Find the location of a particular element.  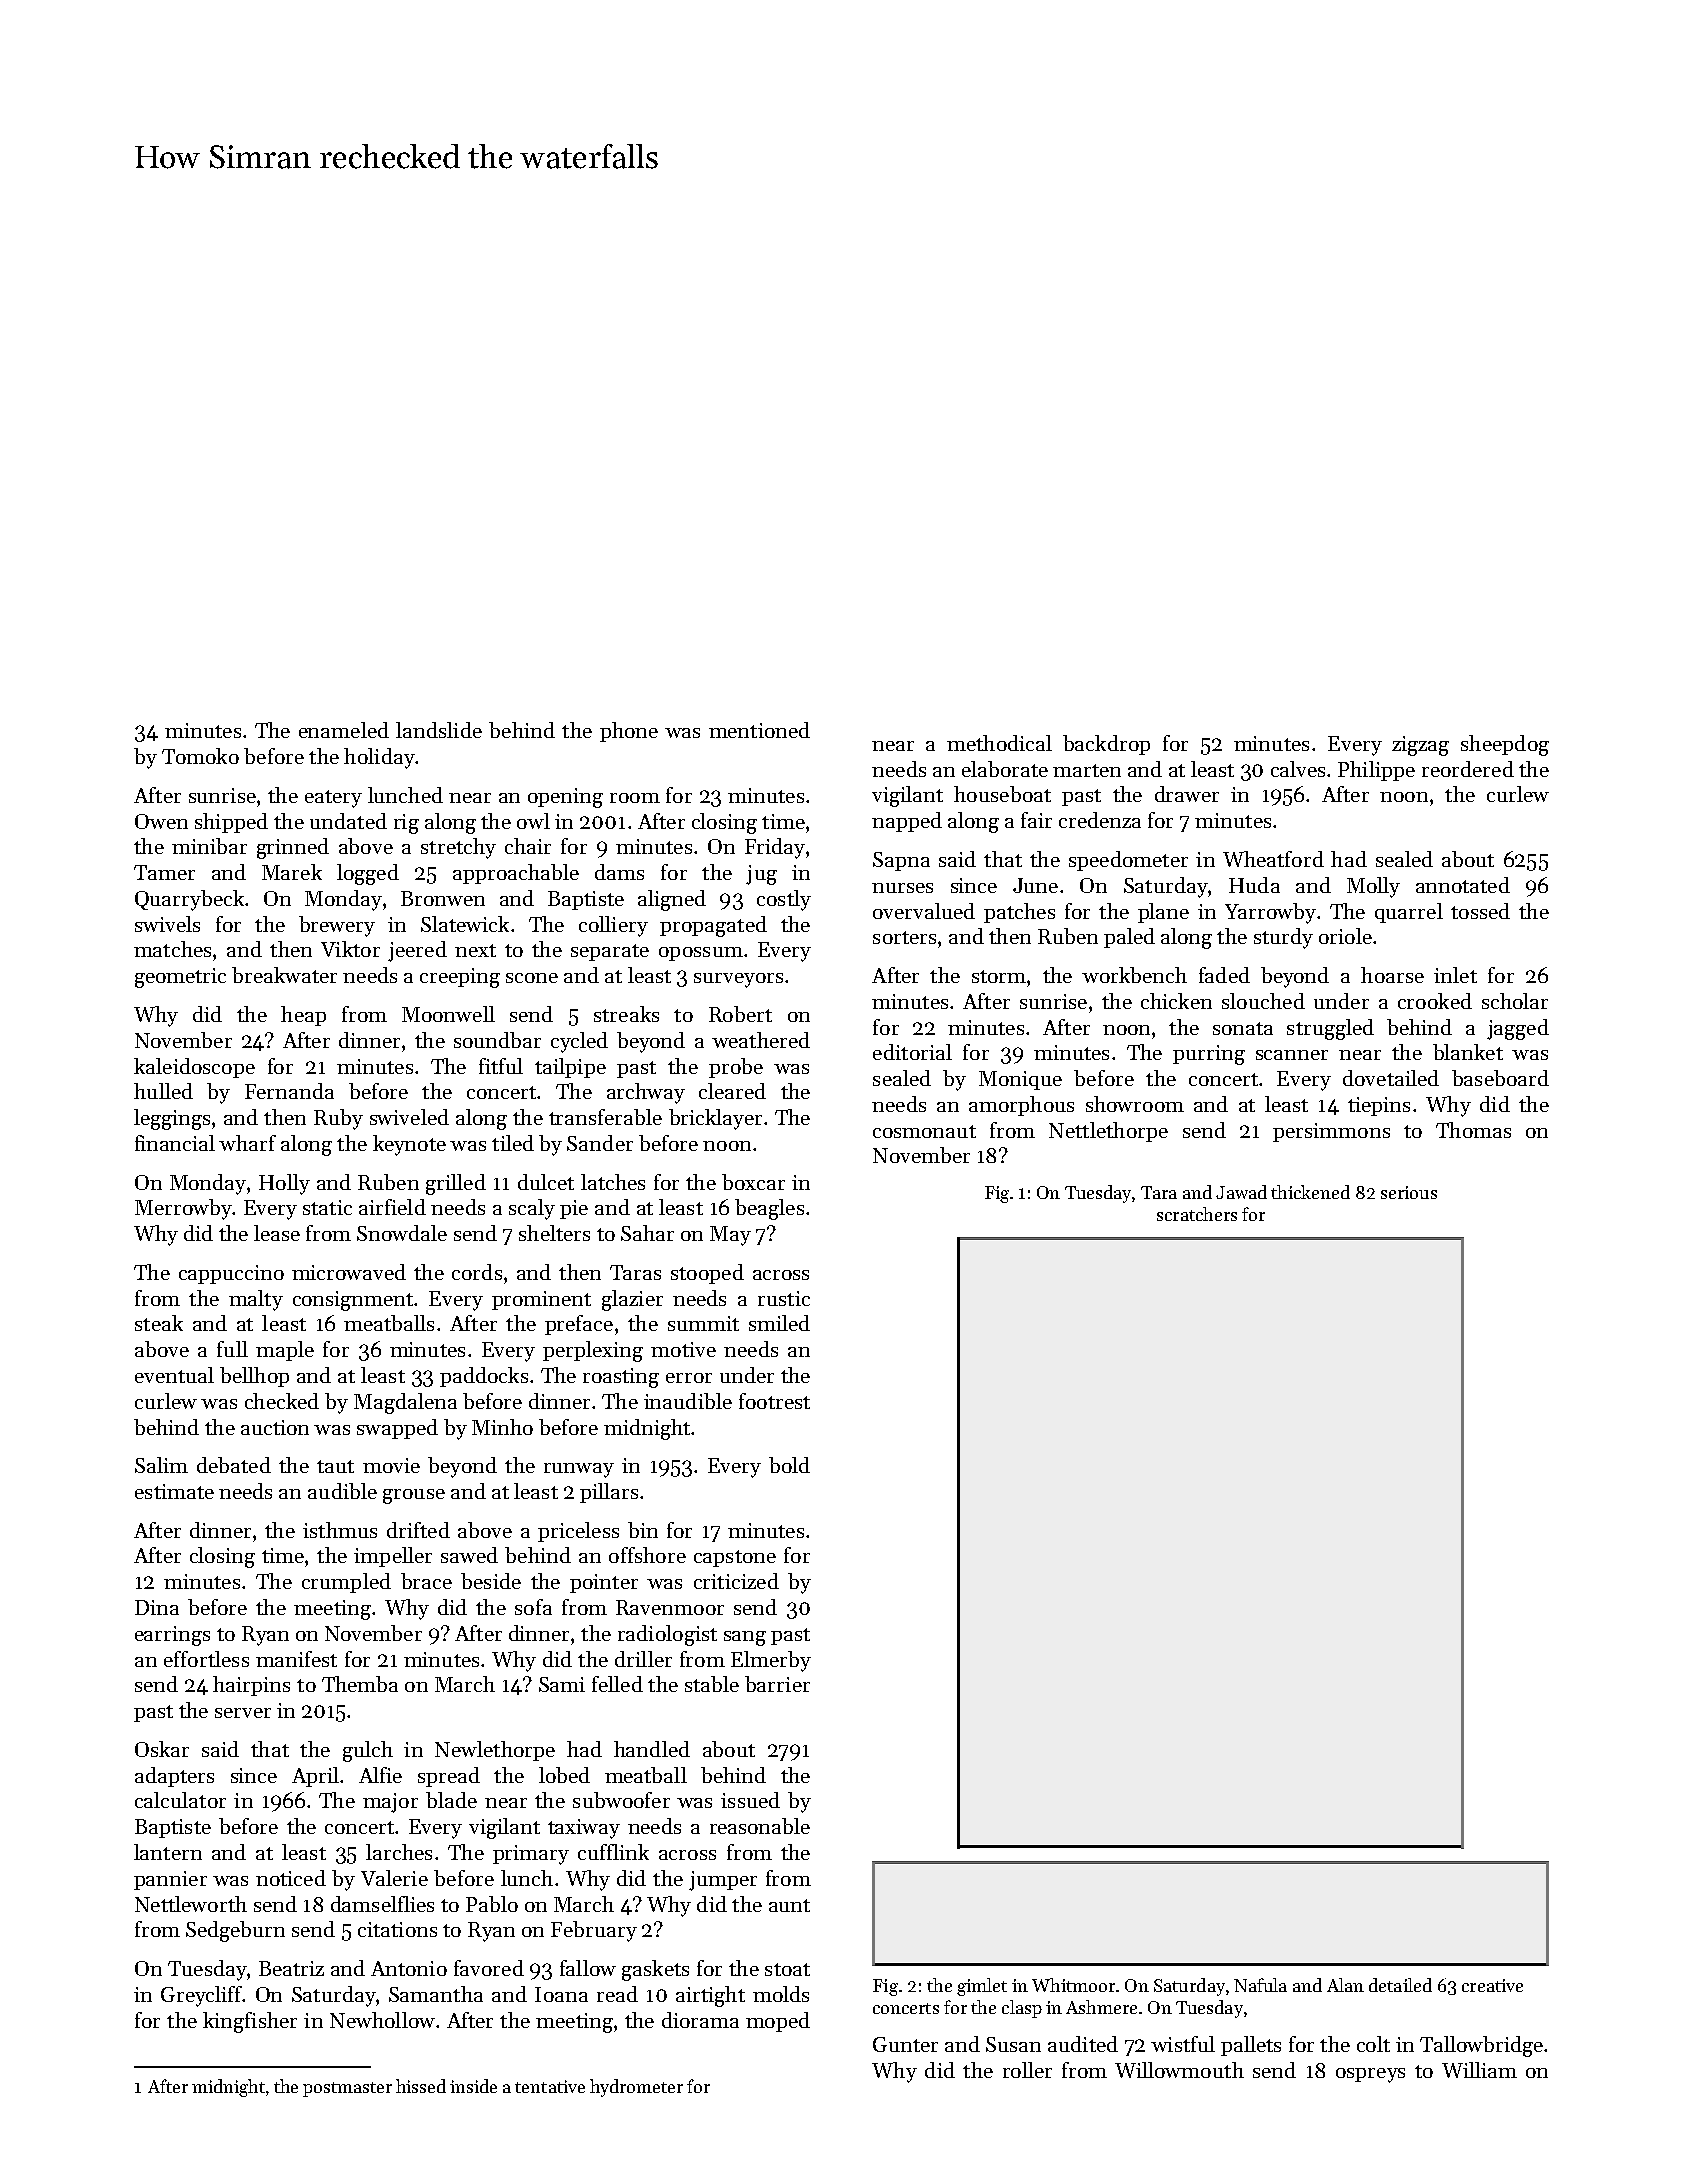

Tomoko is located at coordinates (200, 756).
